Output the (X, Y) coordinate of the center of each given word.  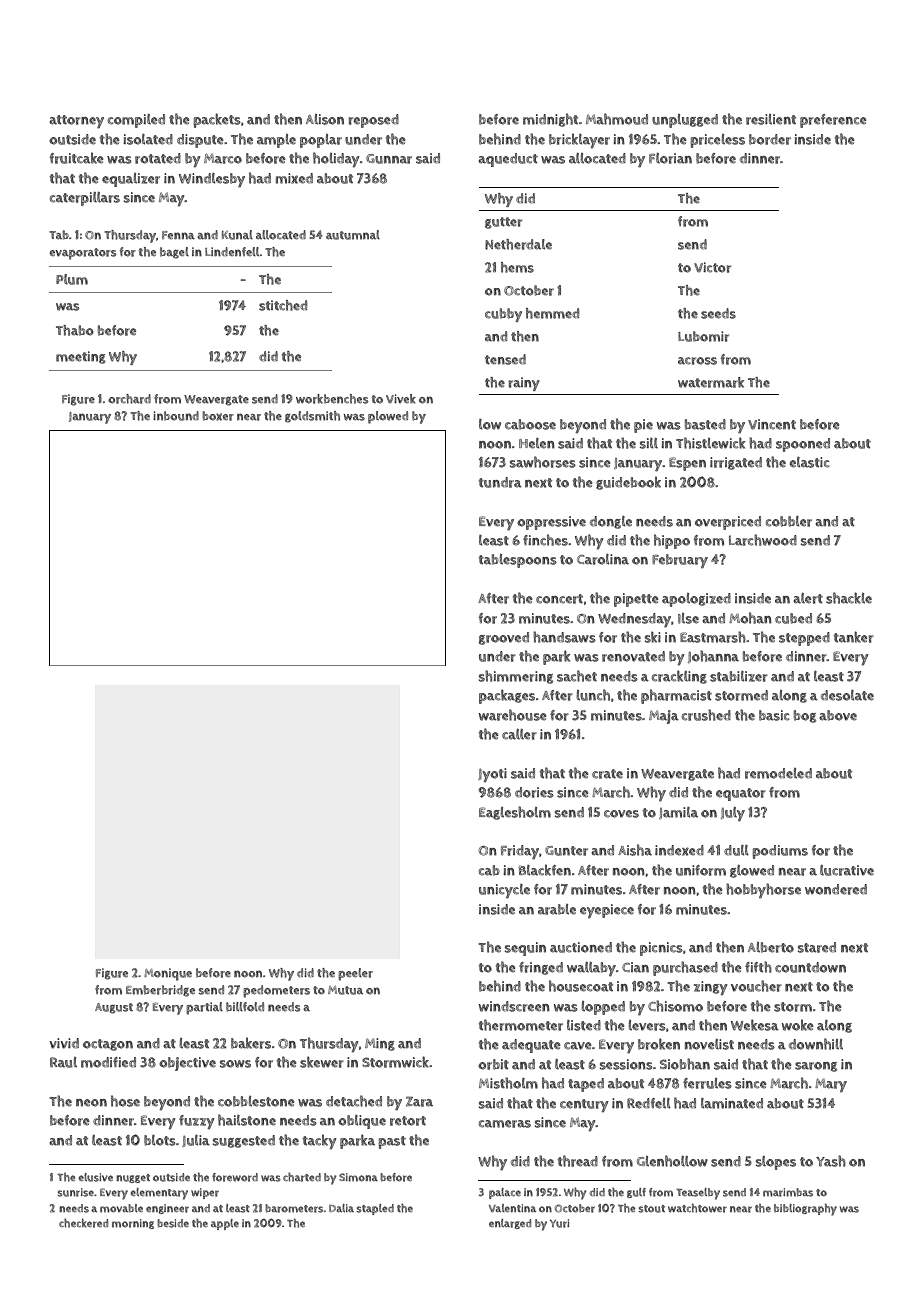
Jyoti (492, 775)
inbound (176, 416)
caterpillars (85, 199)
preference (833, 121)
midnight (550, 120)
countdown (810, 967)
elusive (95, 1177)
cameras (505, 1124)
